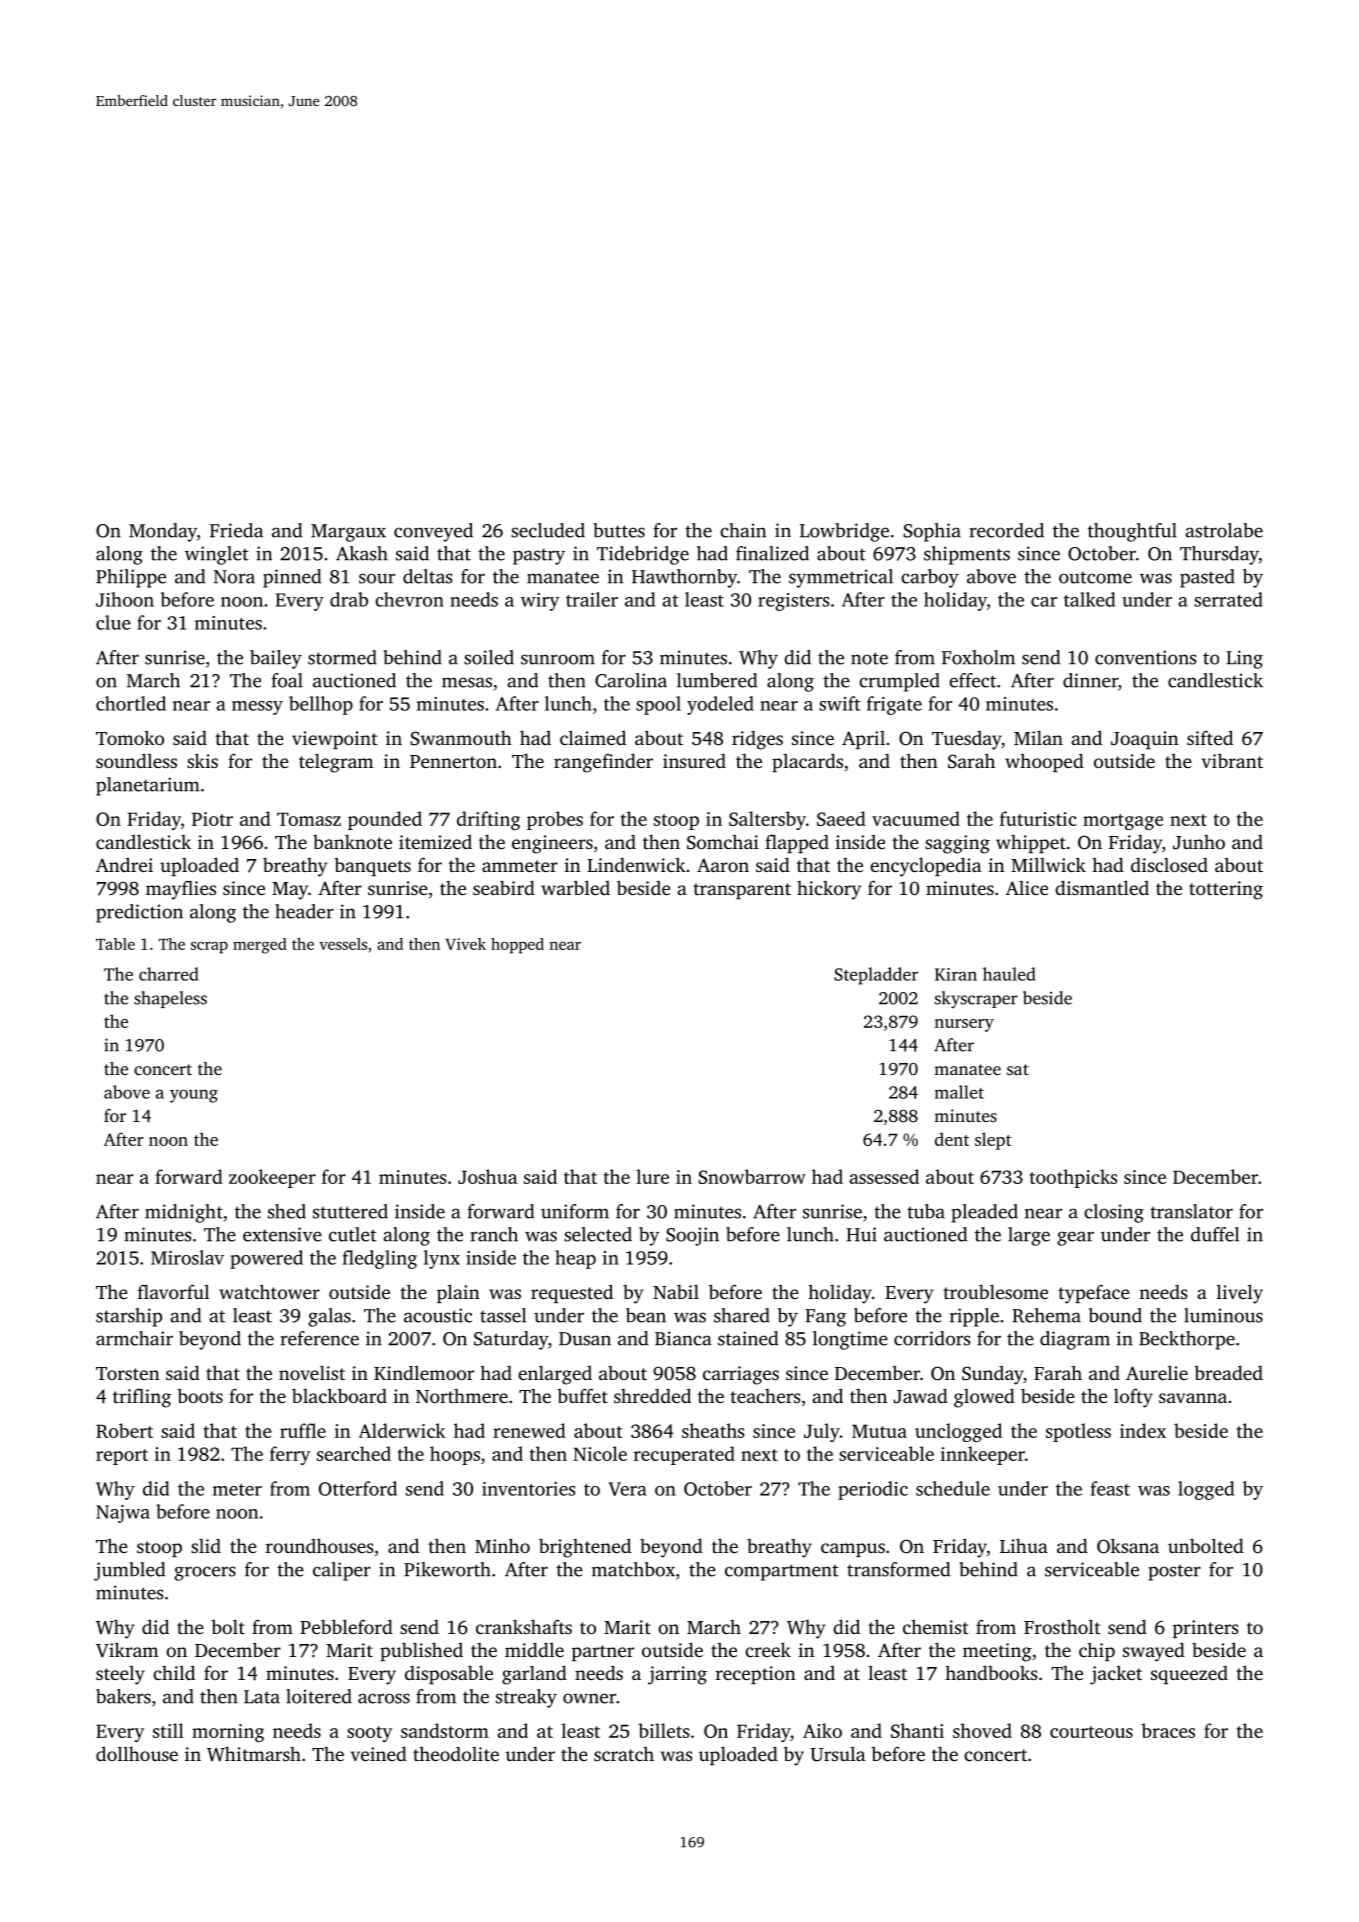  I want to click on courteous, so click(1091, 1732).
